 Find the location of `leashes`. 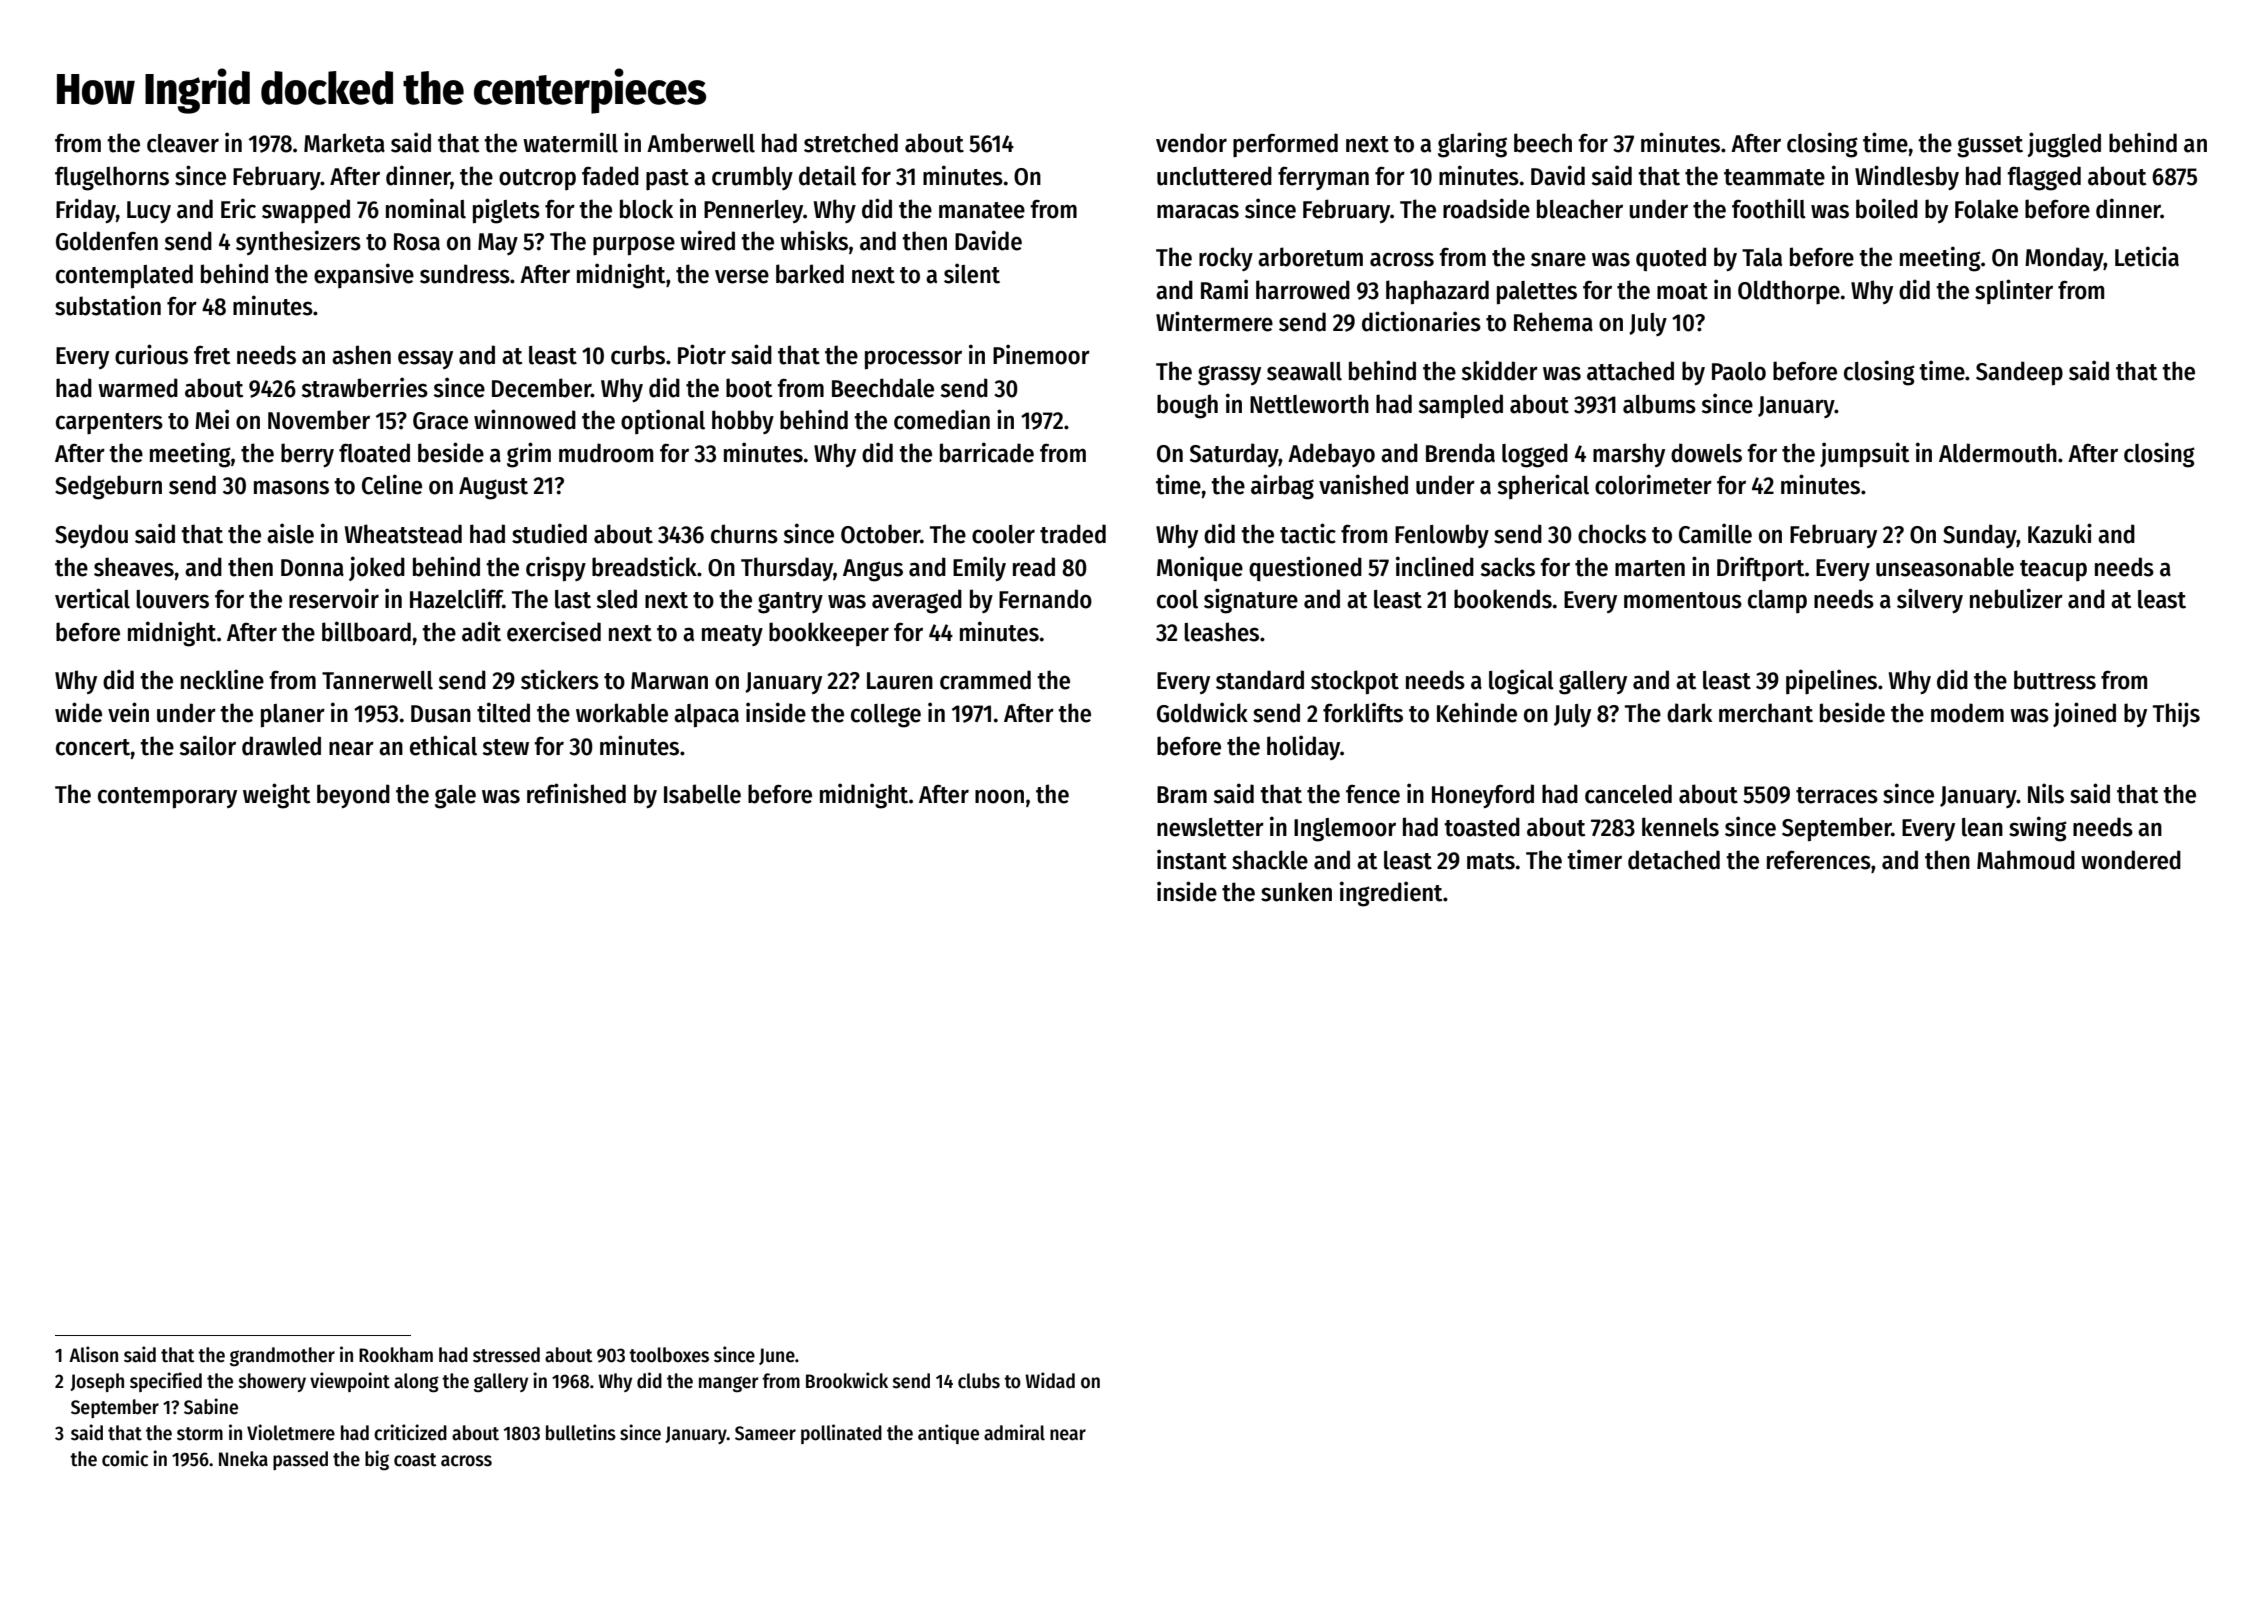

leashes is located at coordinates (1221, 632).
